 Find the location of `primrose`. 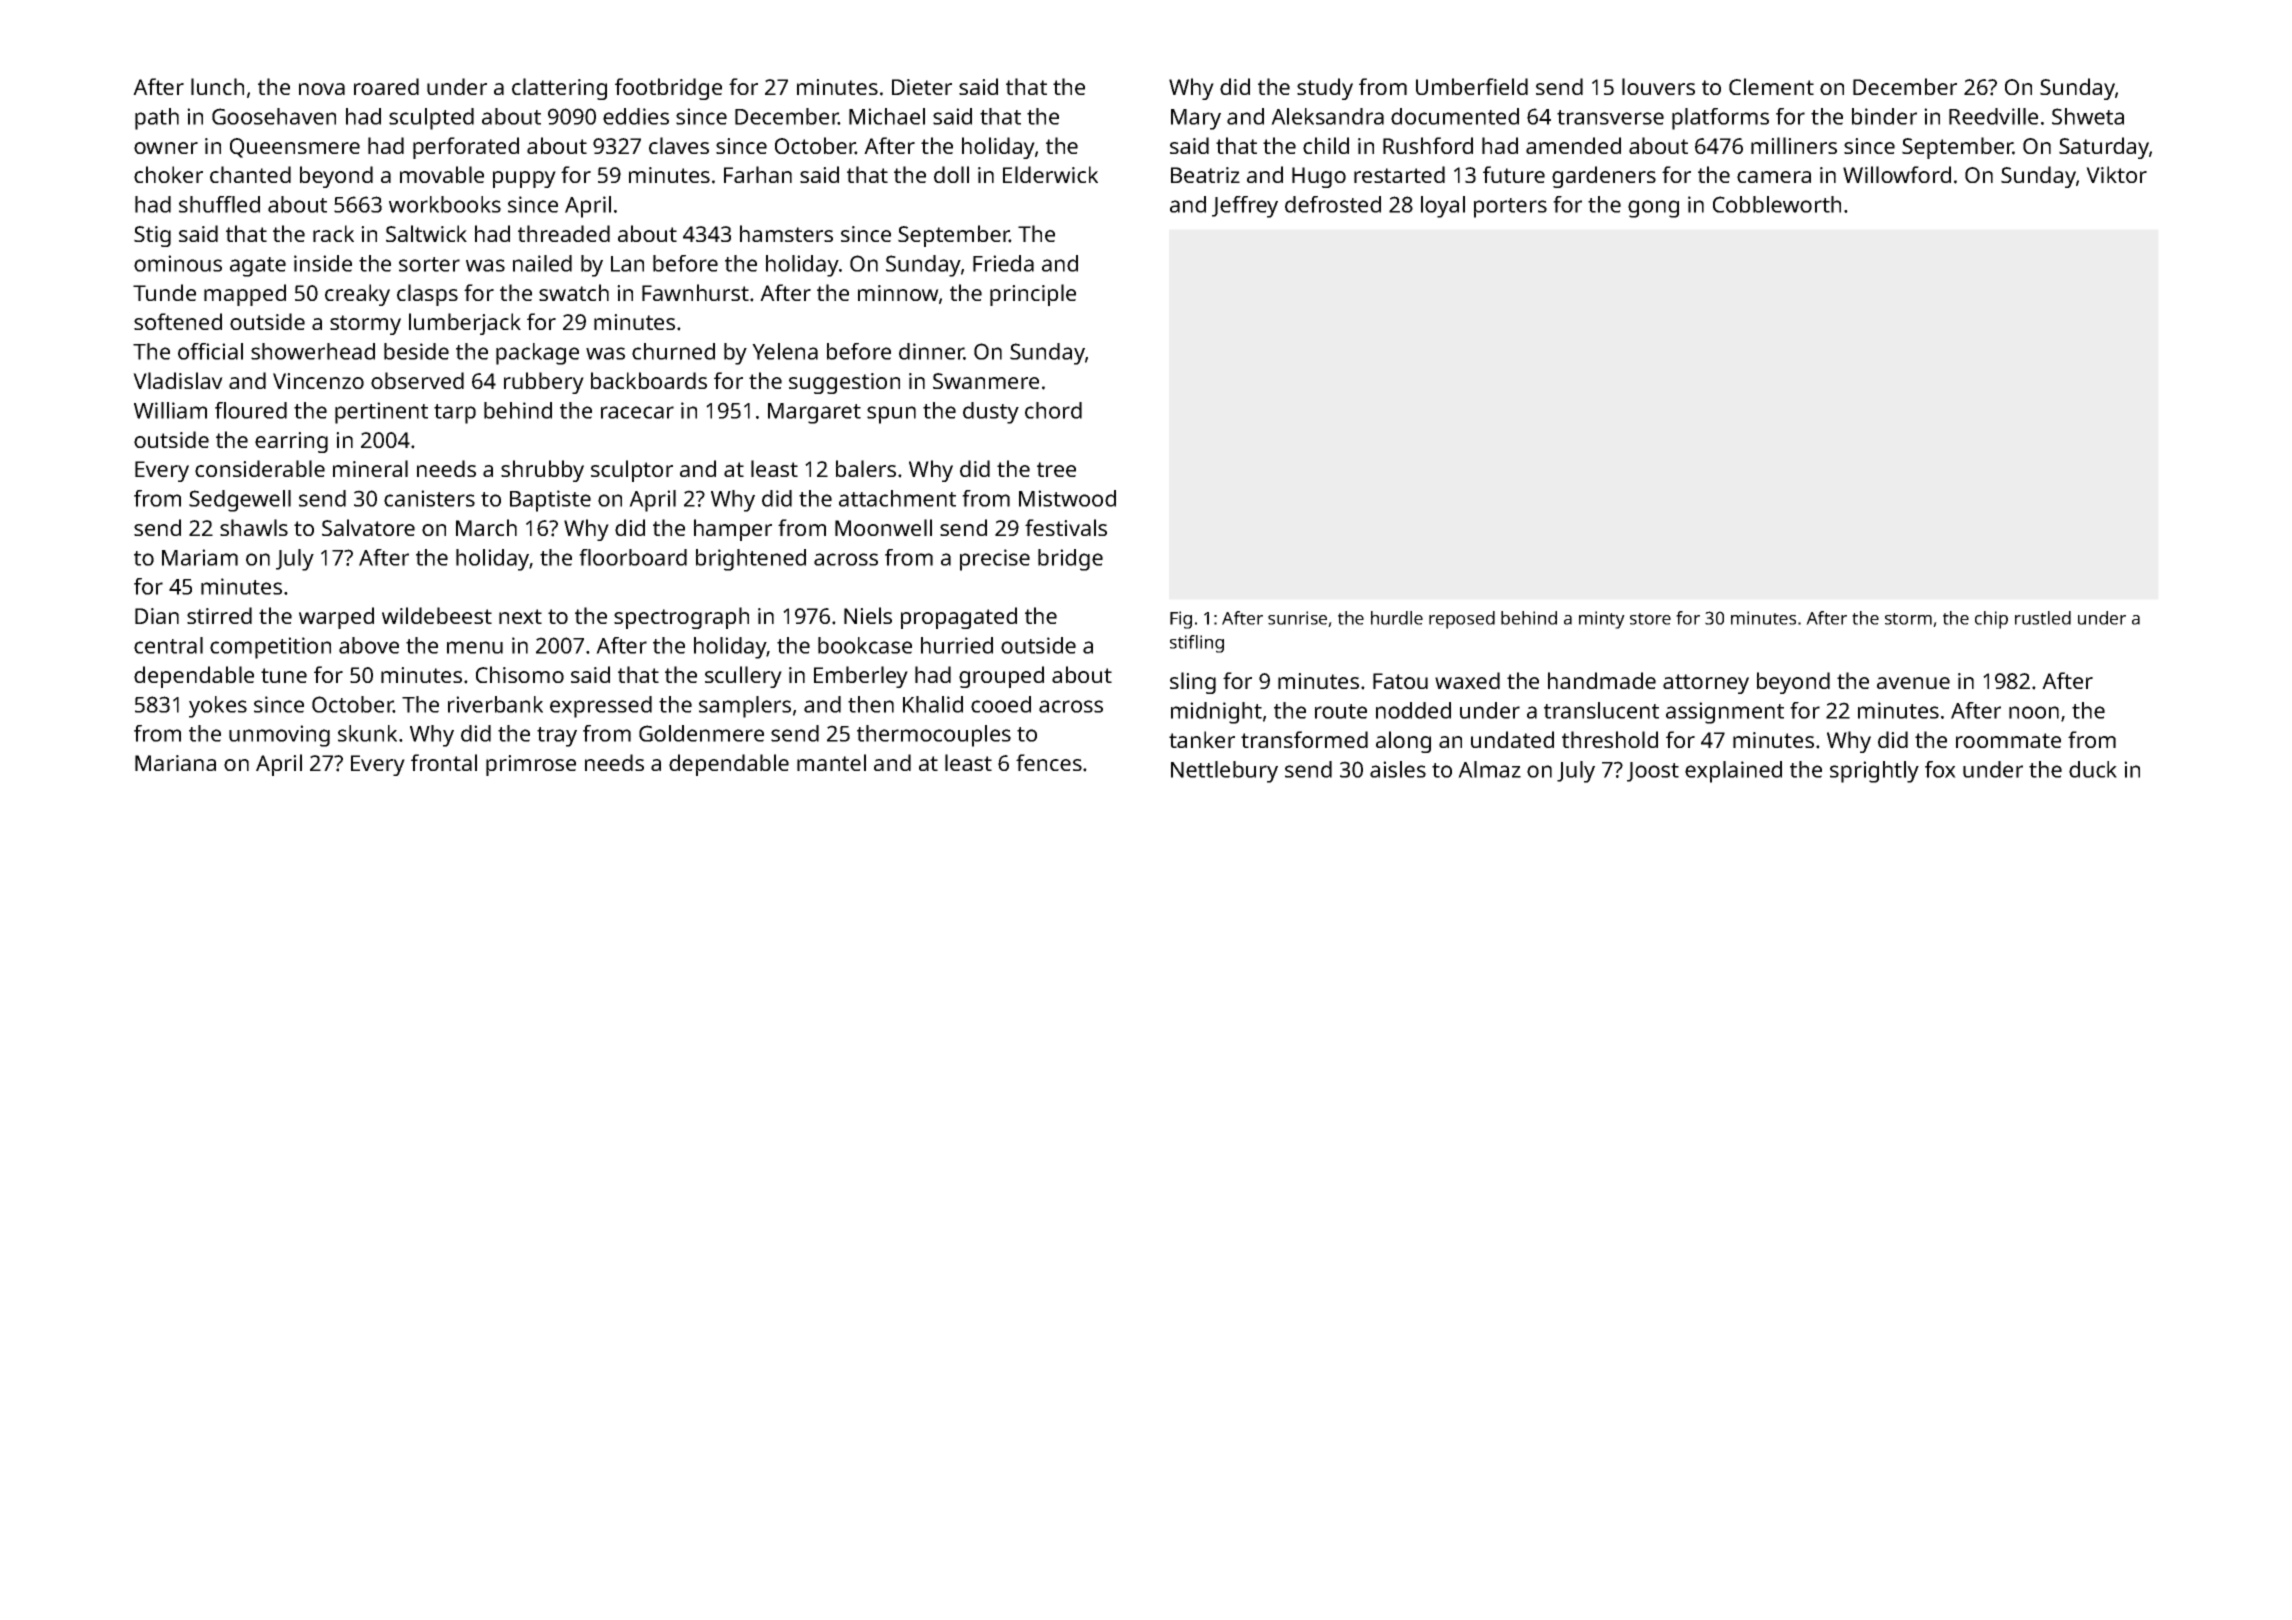

primrose is located at coordinates (531, 765).
